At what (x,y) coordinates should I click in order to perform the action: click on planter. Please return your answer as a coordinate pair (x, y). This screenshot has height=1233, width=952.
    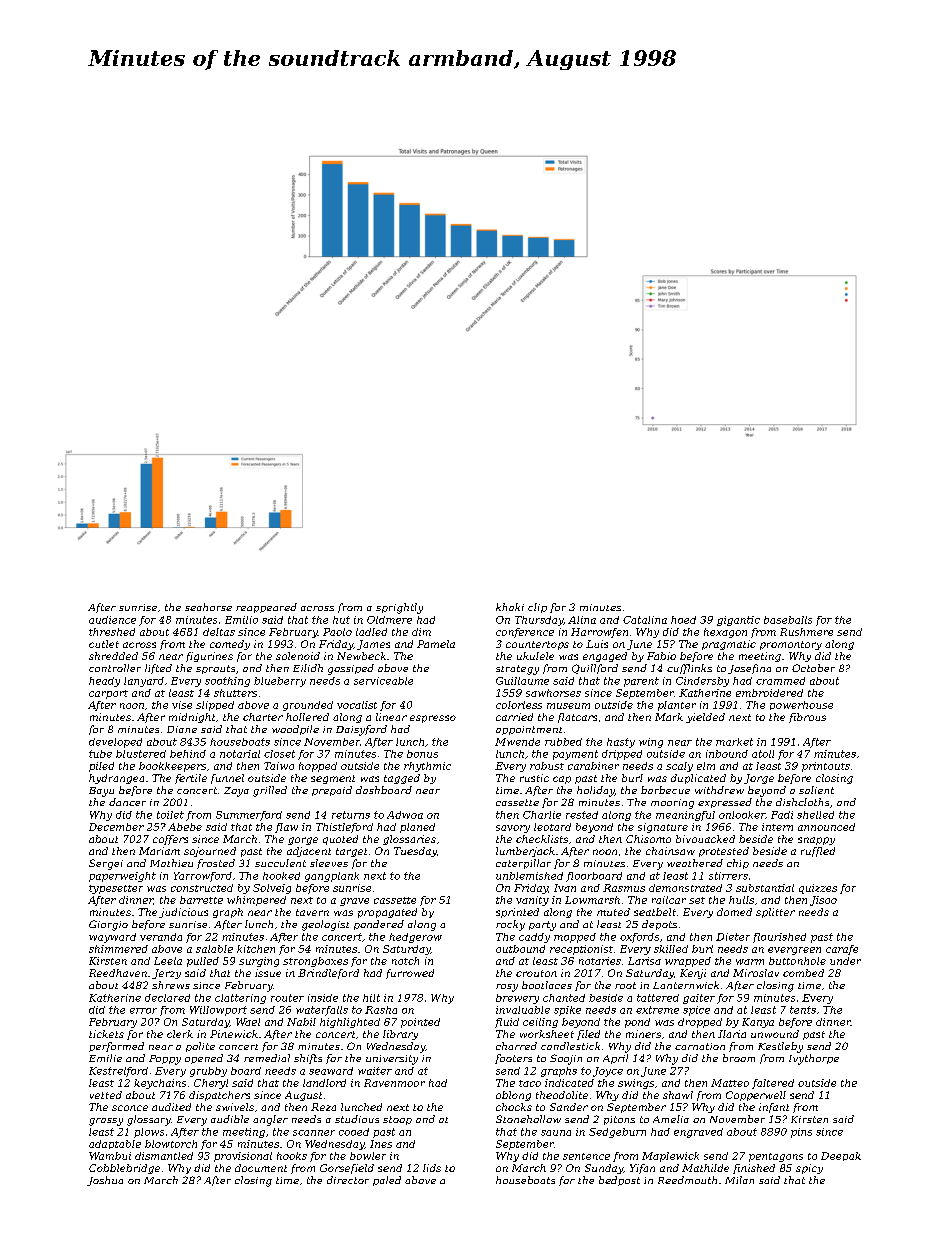
    Looking at the image, I should click on (677, 706).
